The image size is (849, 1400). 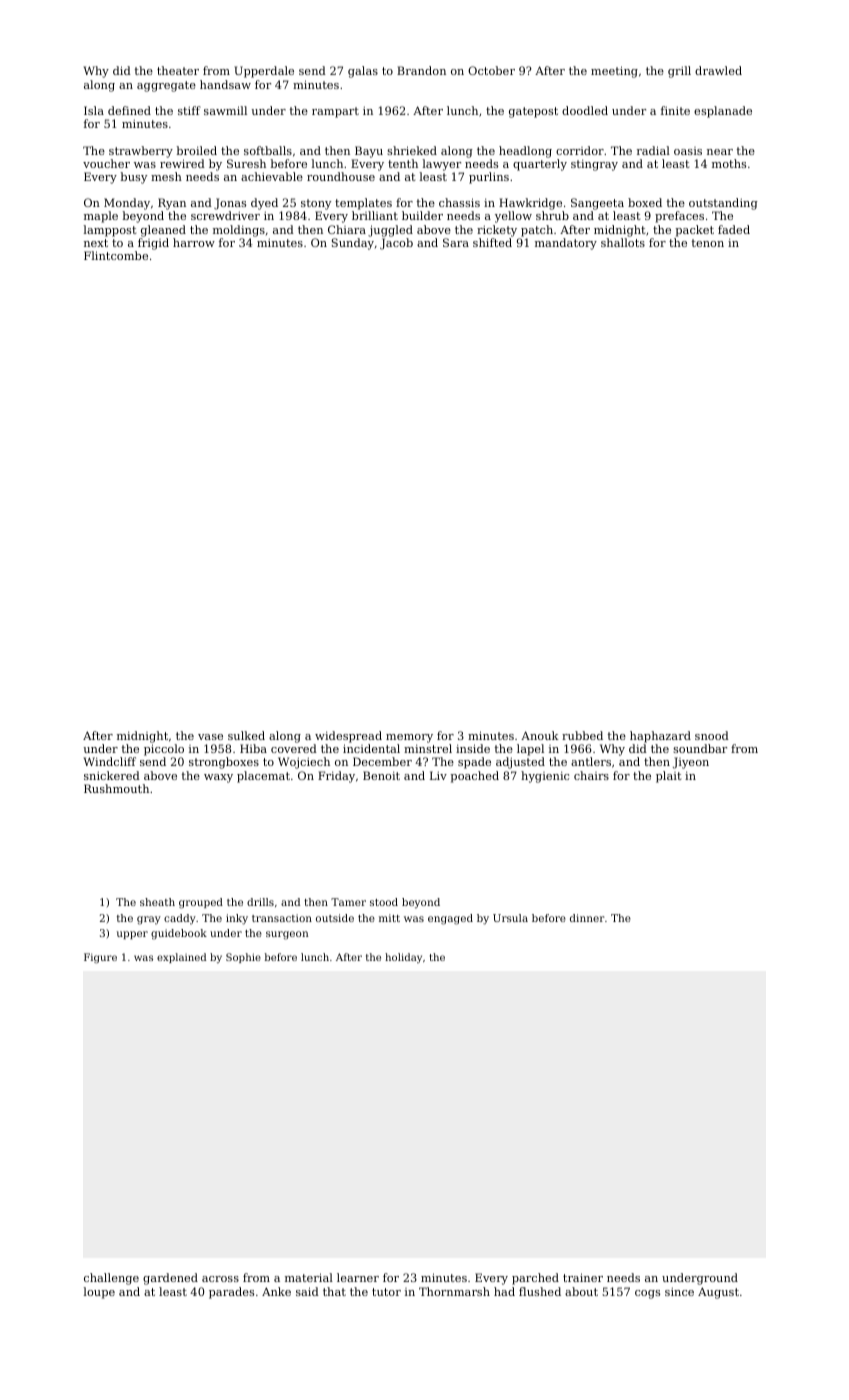 What do you see at coordinates (591, 775) in the screenshot?
I see `chairs` at bounding box center [591, 775].
